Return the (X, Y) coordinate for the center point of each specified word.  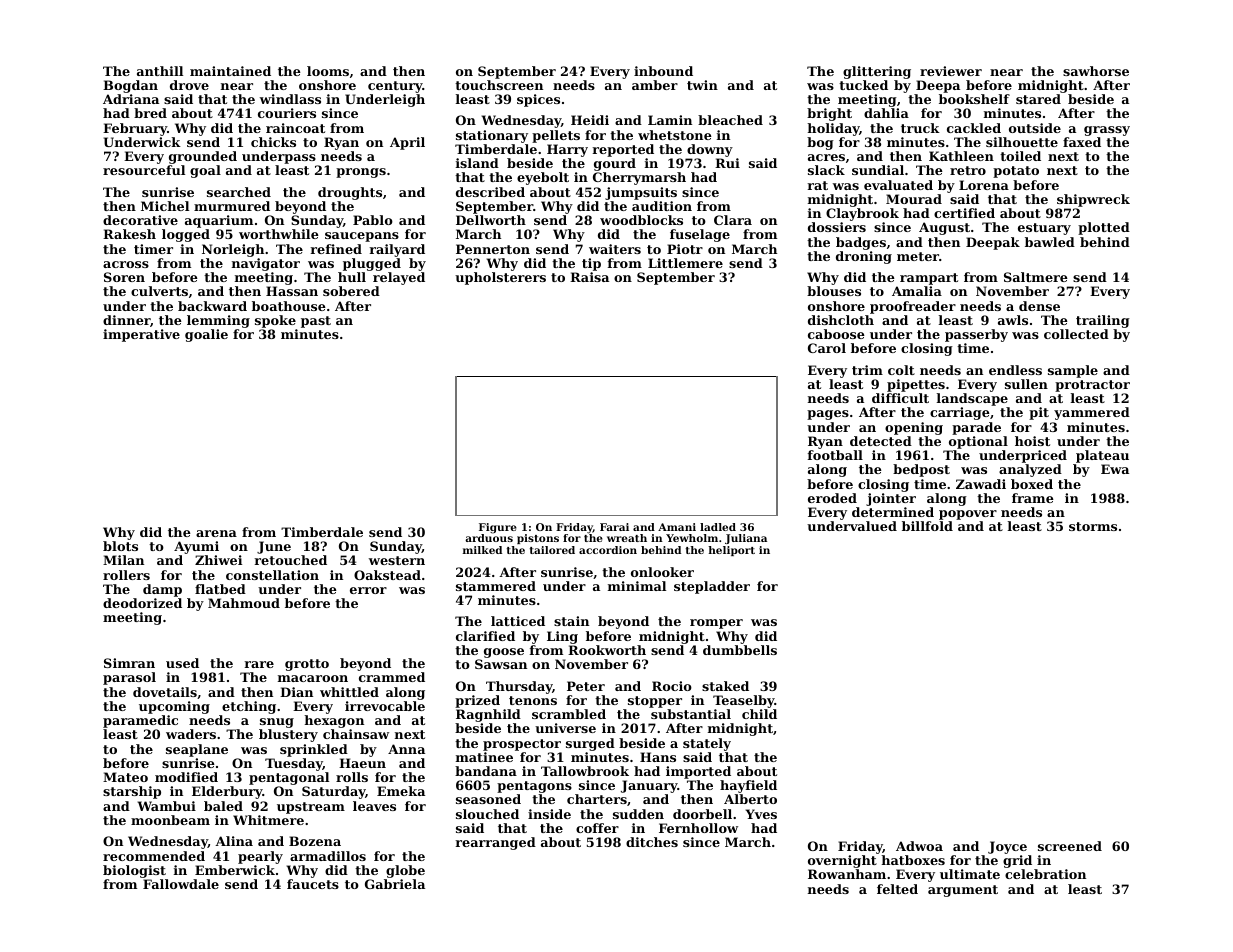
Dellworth (491, 220)
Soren (124, 277)
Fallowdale (181, 884)
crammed (392, 677)
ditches (652, 842)
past (316, 322)
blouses (834, 291)
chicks (273, 142)
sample (1073, 371)
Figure (498, 528)
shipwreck (1093, 200)
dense (1039, 306)
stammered (496, 586)
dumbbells (740, 650)
